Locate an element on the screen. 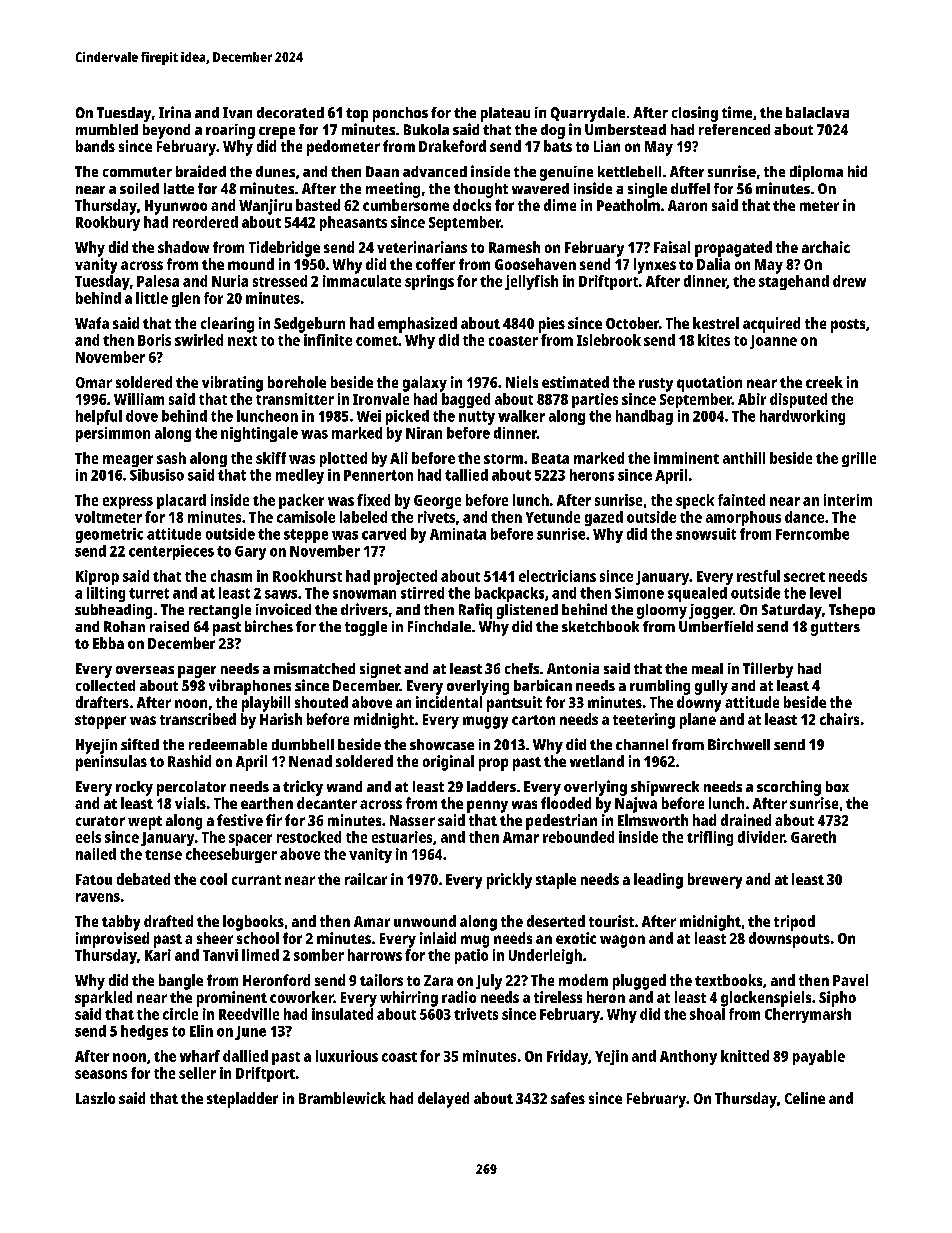 The height and width of the screenshot is (1233, 952). delayed is located at coordinates (443, 1100).
